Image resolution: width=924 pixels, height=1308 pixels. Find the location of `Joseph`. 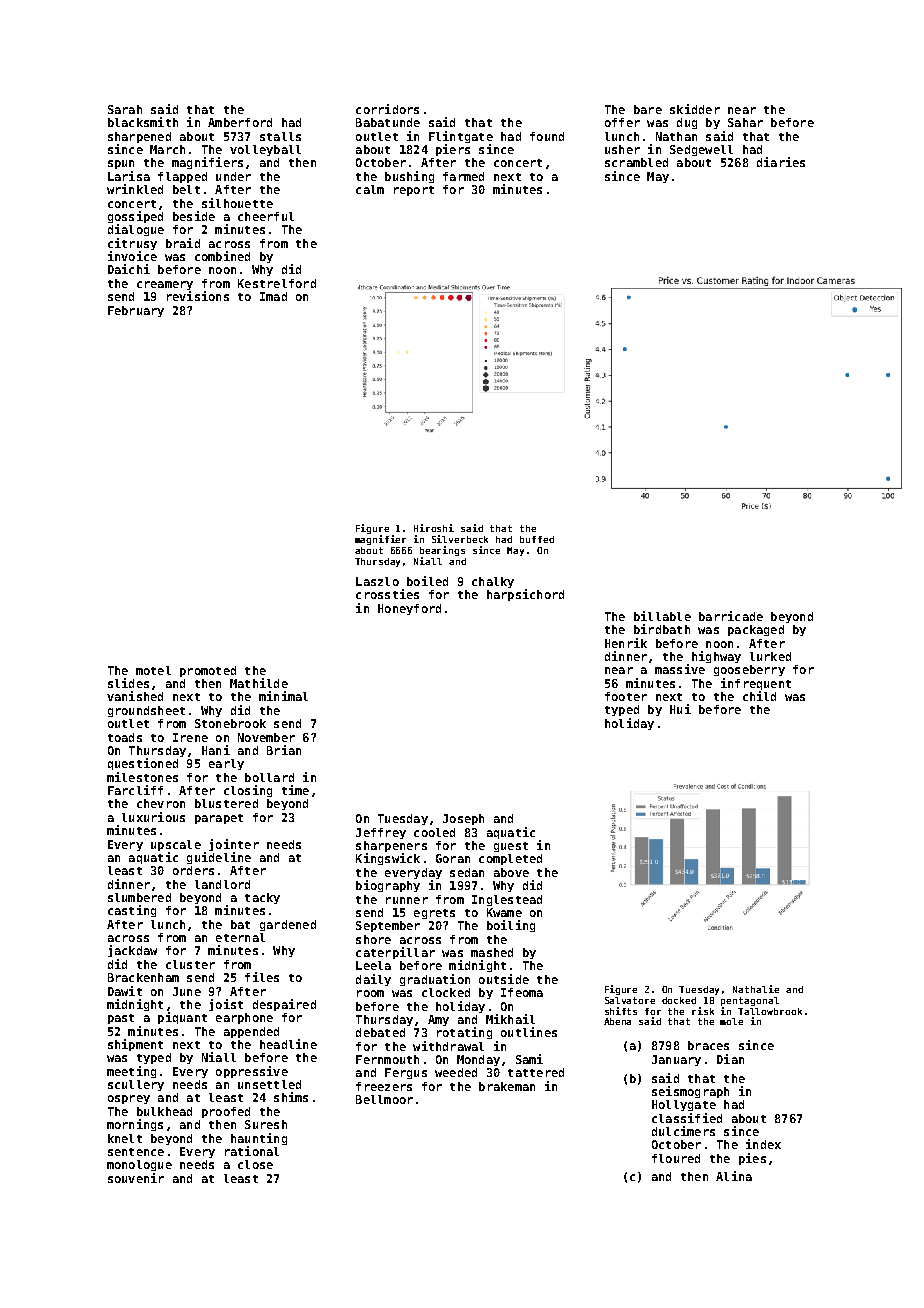

Joseph is located at coordinates (463, 819).
